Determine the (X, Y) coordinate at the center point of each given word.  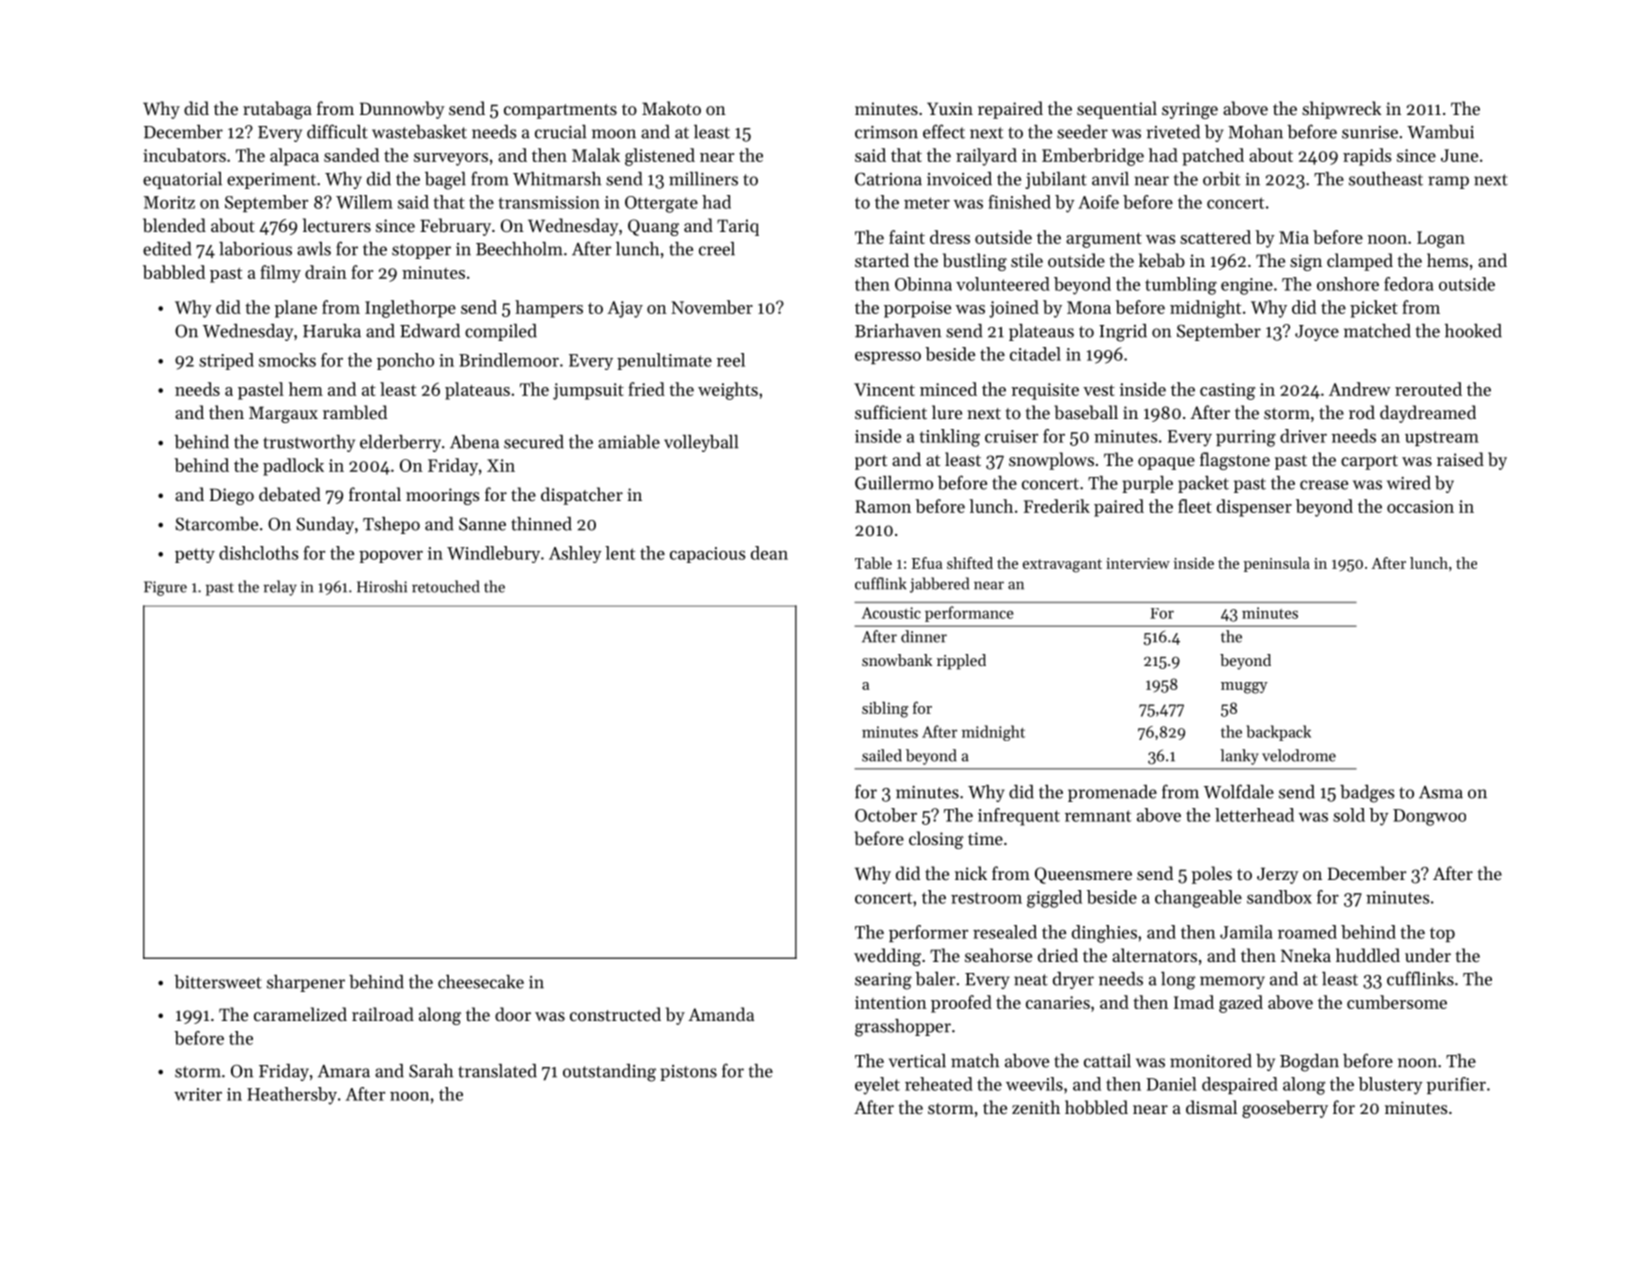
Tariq (738, 227)
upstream (1442, 438)
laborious (255, 249)
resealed (1005, 932)
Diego (232, 496)
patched (1213, 157)
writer (198, 1094)
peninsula (1277, 564)
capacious (707, 555)
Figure (165, 588)
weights (728, 391)
